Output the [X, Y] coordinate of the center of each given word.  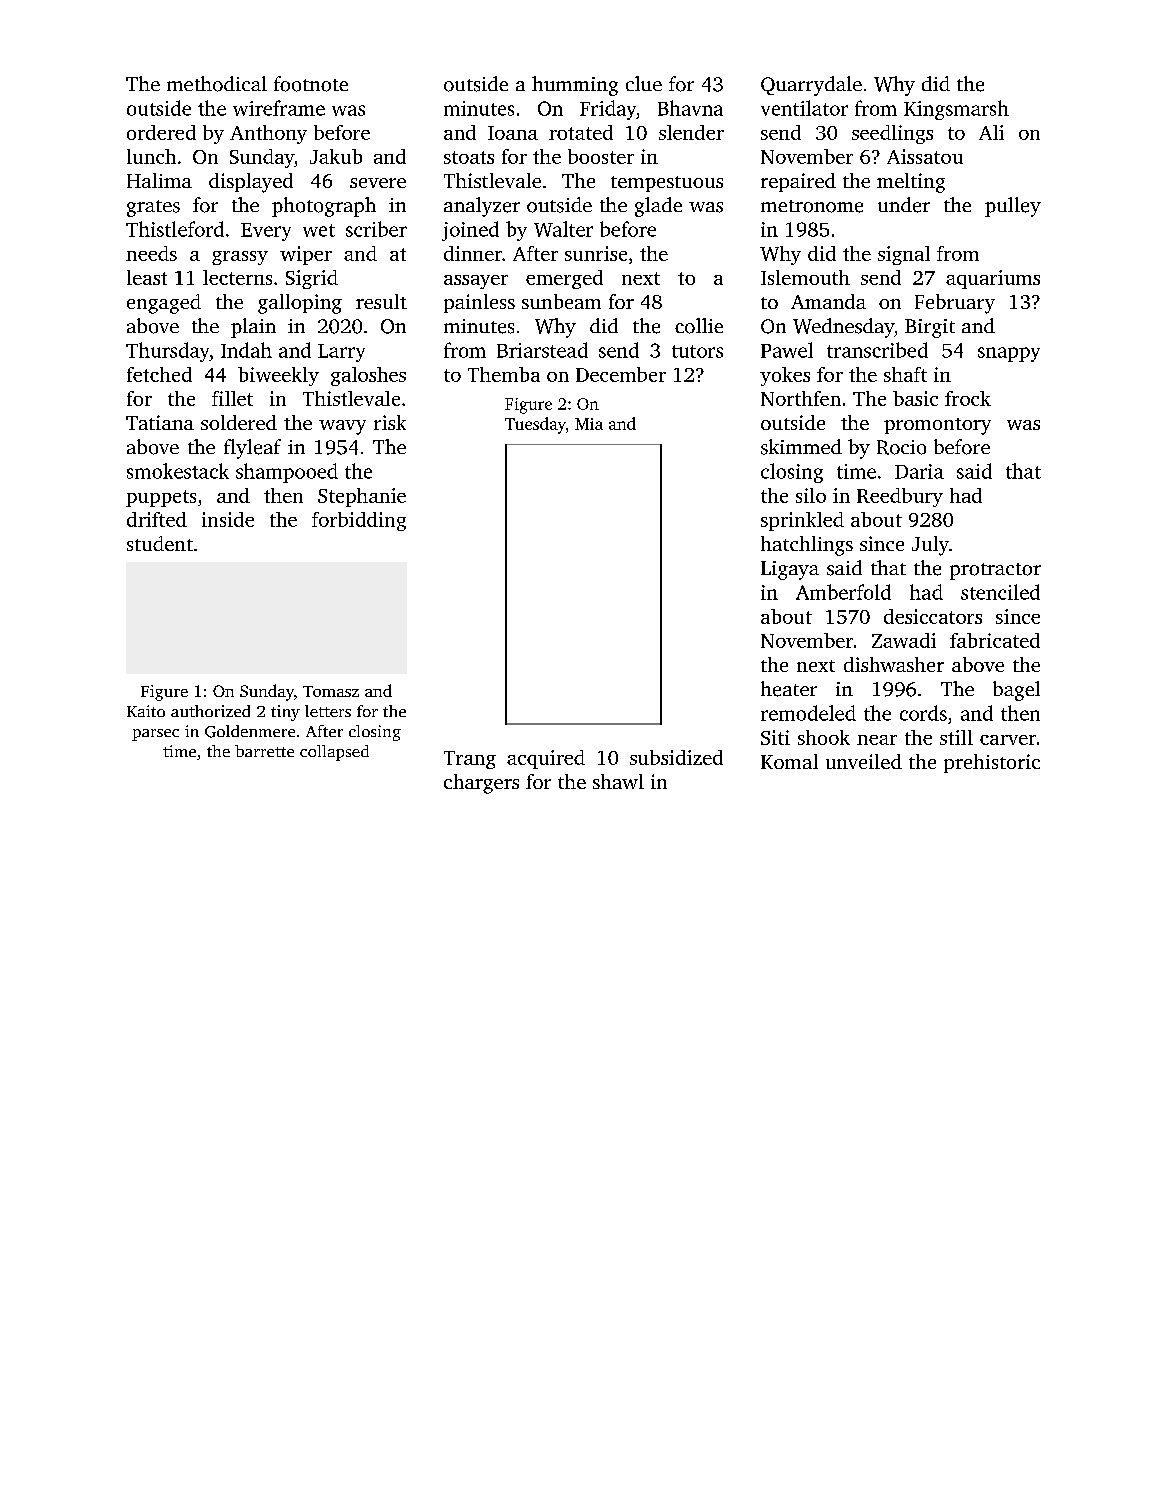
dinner [473, 253]
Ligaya [790, 570]
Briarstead [542, 350]
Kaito [146, 711]
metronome [812, 206]
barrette [264, 751]
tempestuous [667, 184]
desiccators [933, 616]
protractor [995, 571]
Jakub [336, 156]
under [904, 205]
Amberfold [843, 592]
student [160, 543]
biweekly [278, 376]
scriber [376, 229]
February [955, 304]
